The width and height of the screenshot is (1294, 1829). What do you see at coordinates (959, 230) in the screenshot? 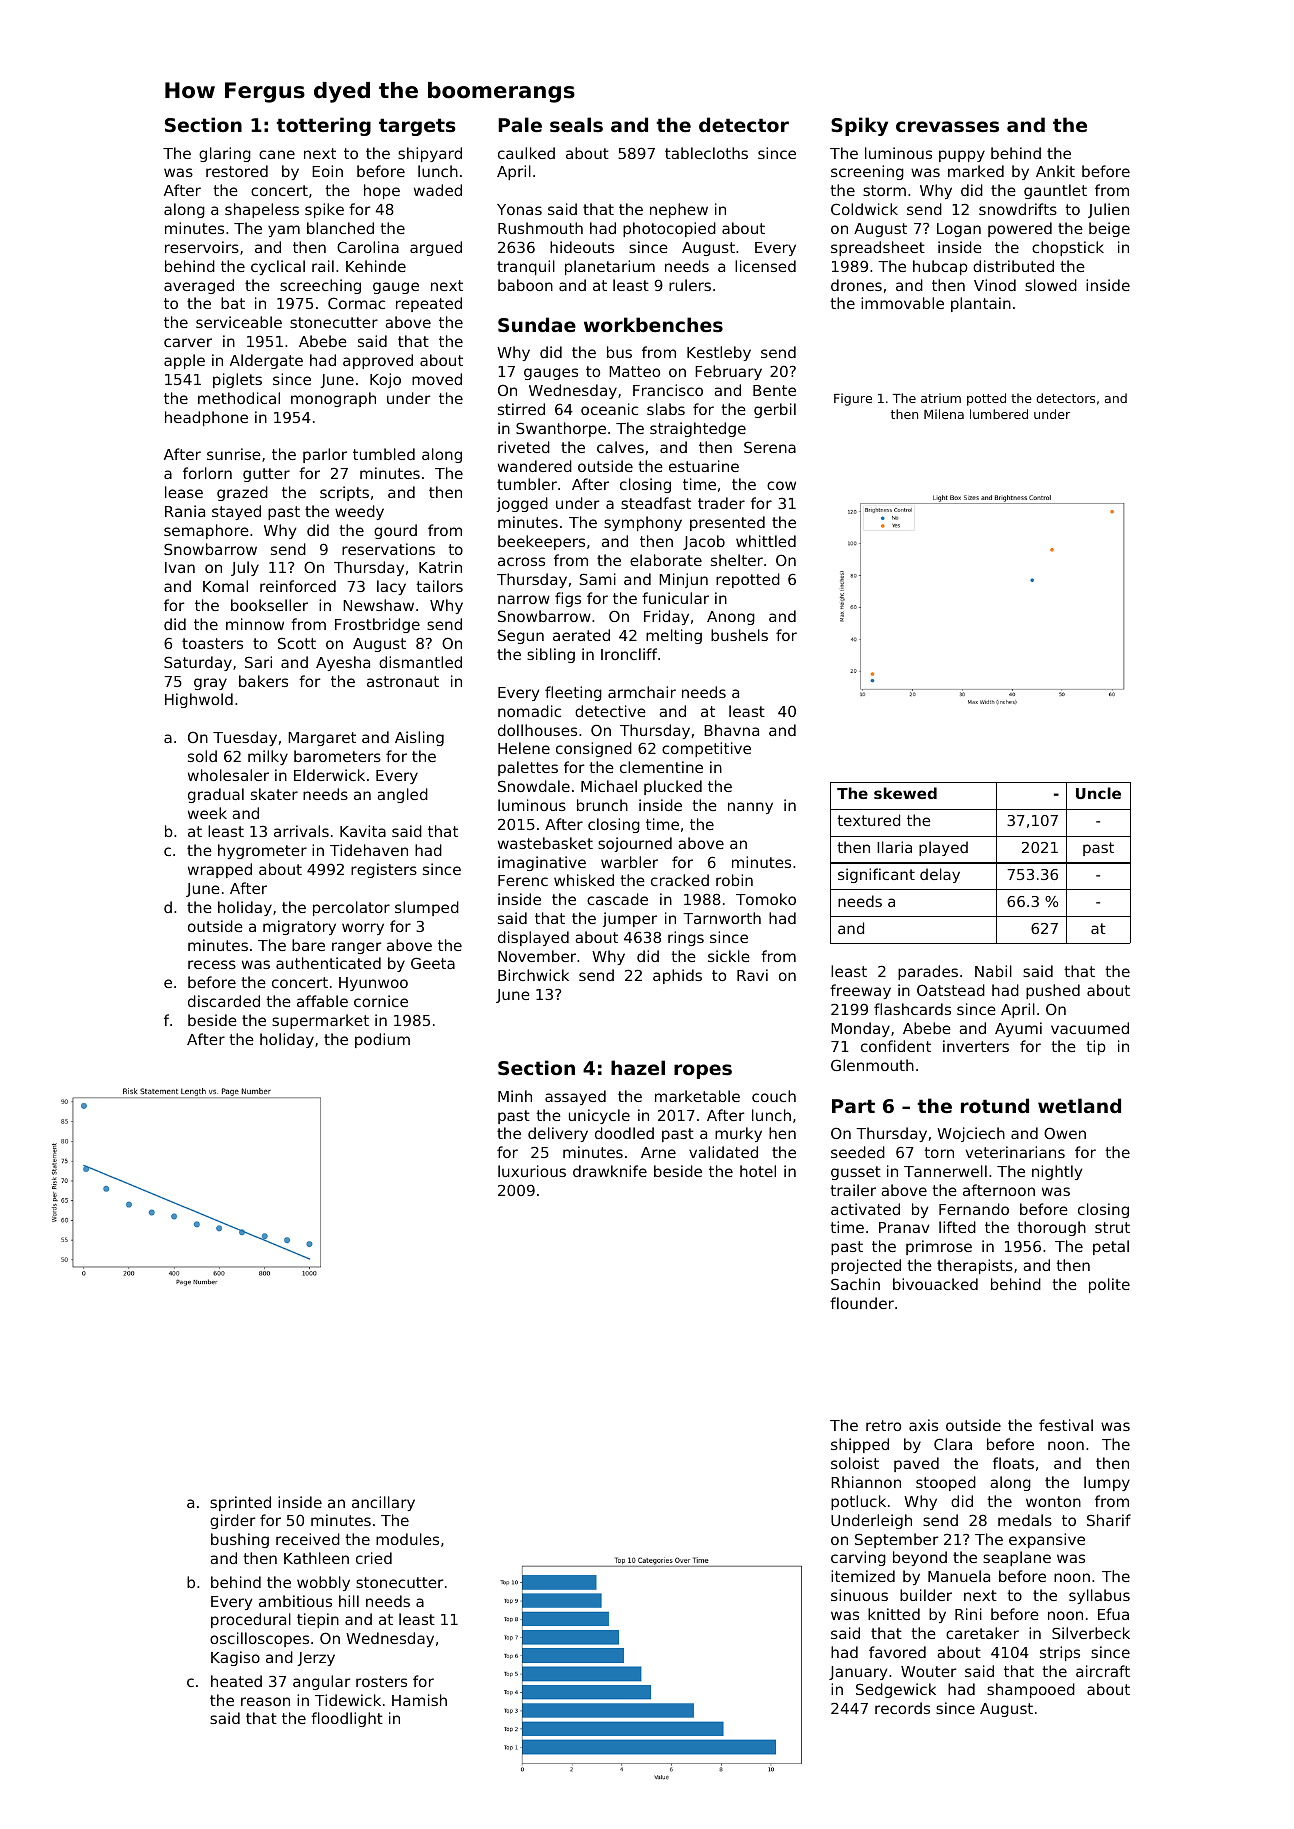
I see `Logan` at bounding box center [959, 230].
